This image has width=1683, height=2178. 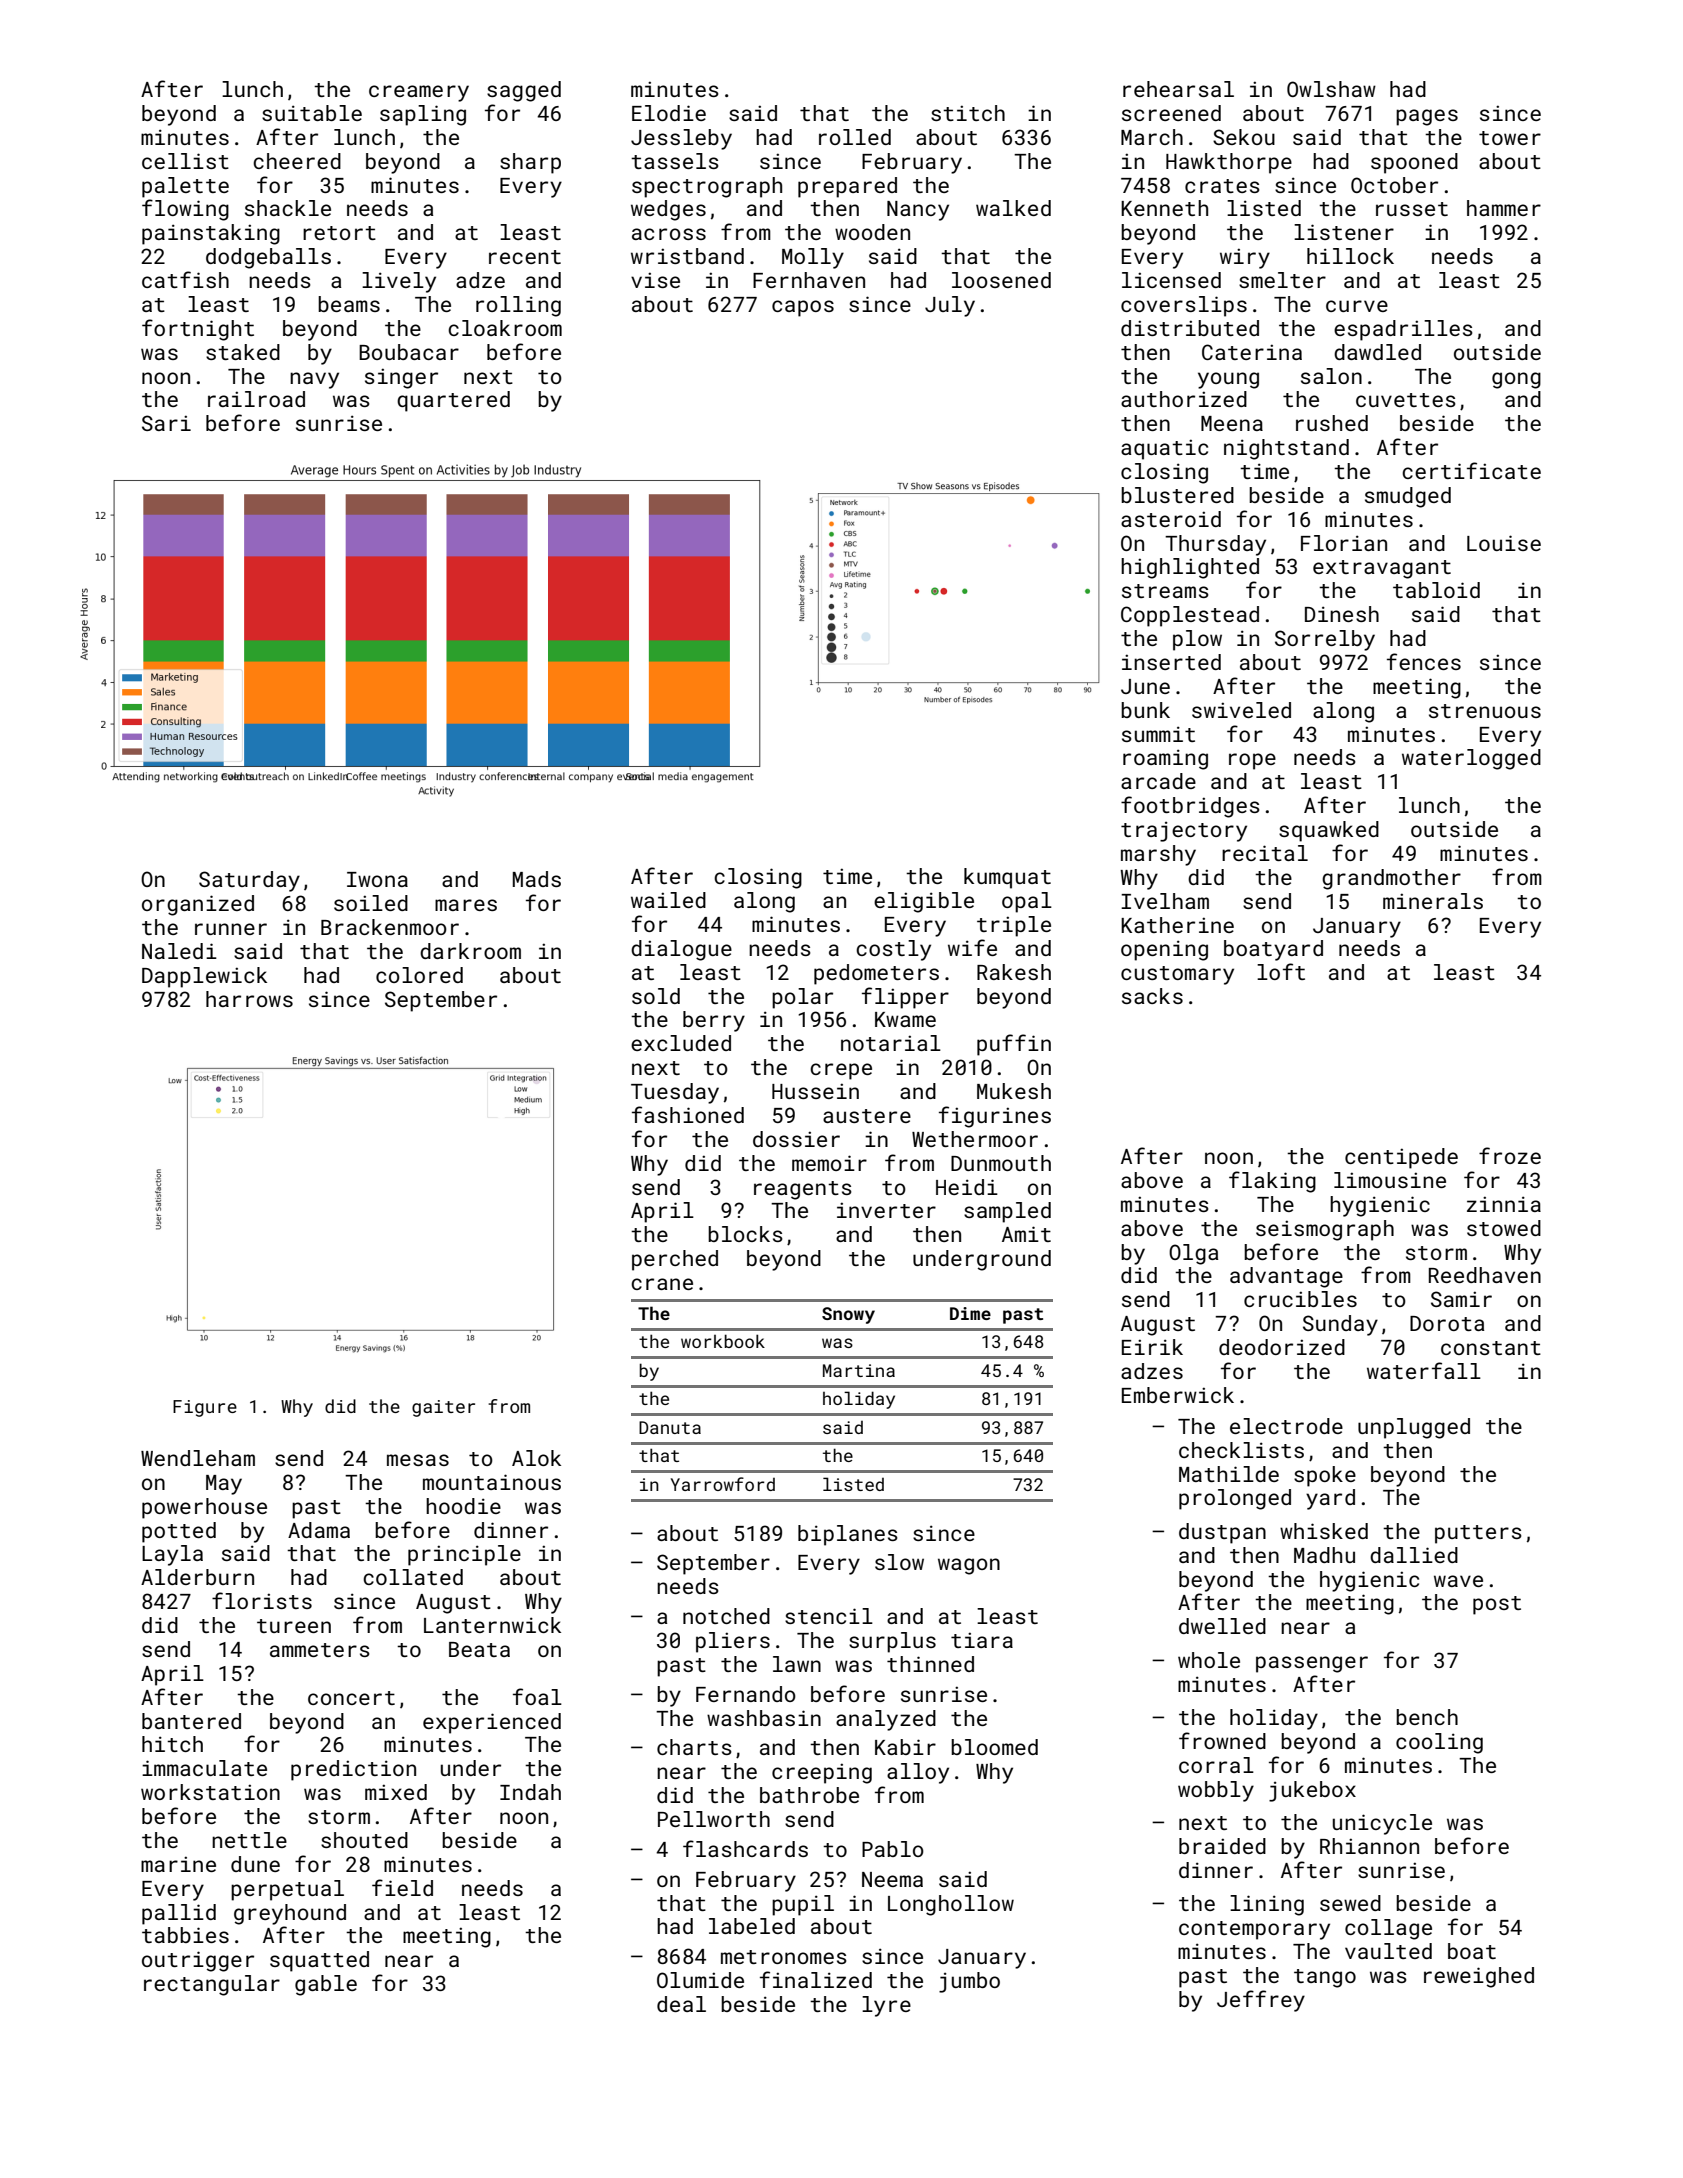 What do you see at coordinates (1222, 1533) in the image?
I see `dustpan` at bounding box center [1222, 1533].
